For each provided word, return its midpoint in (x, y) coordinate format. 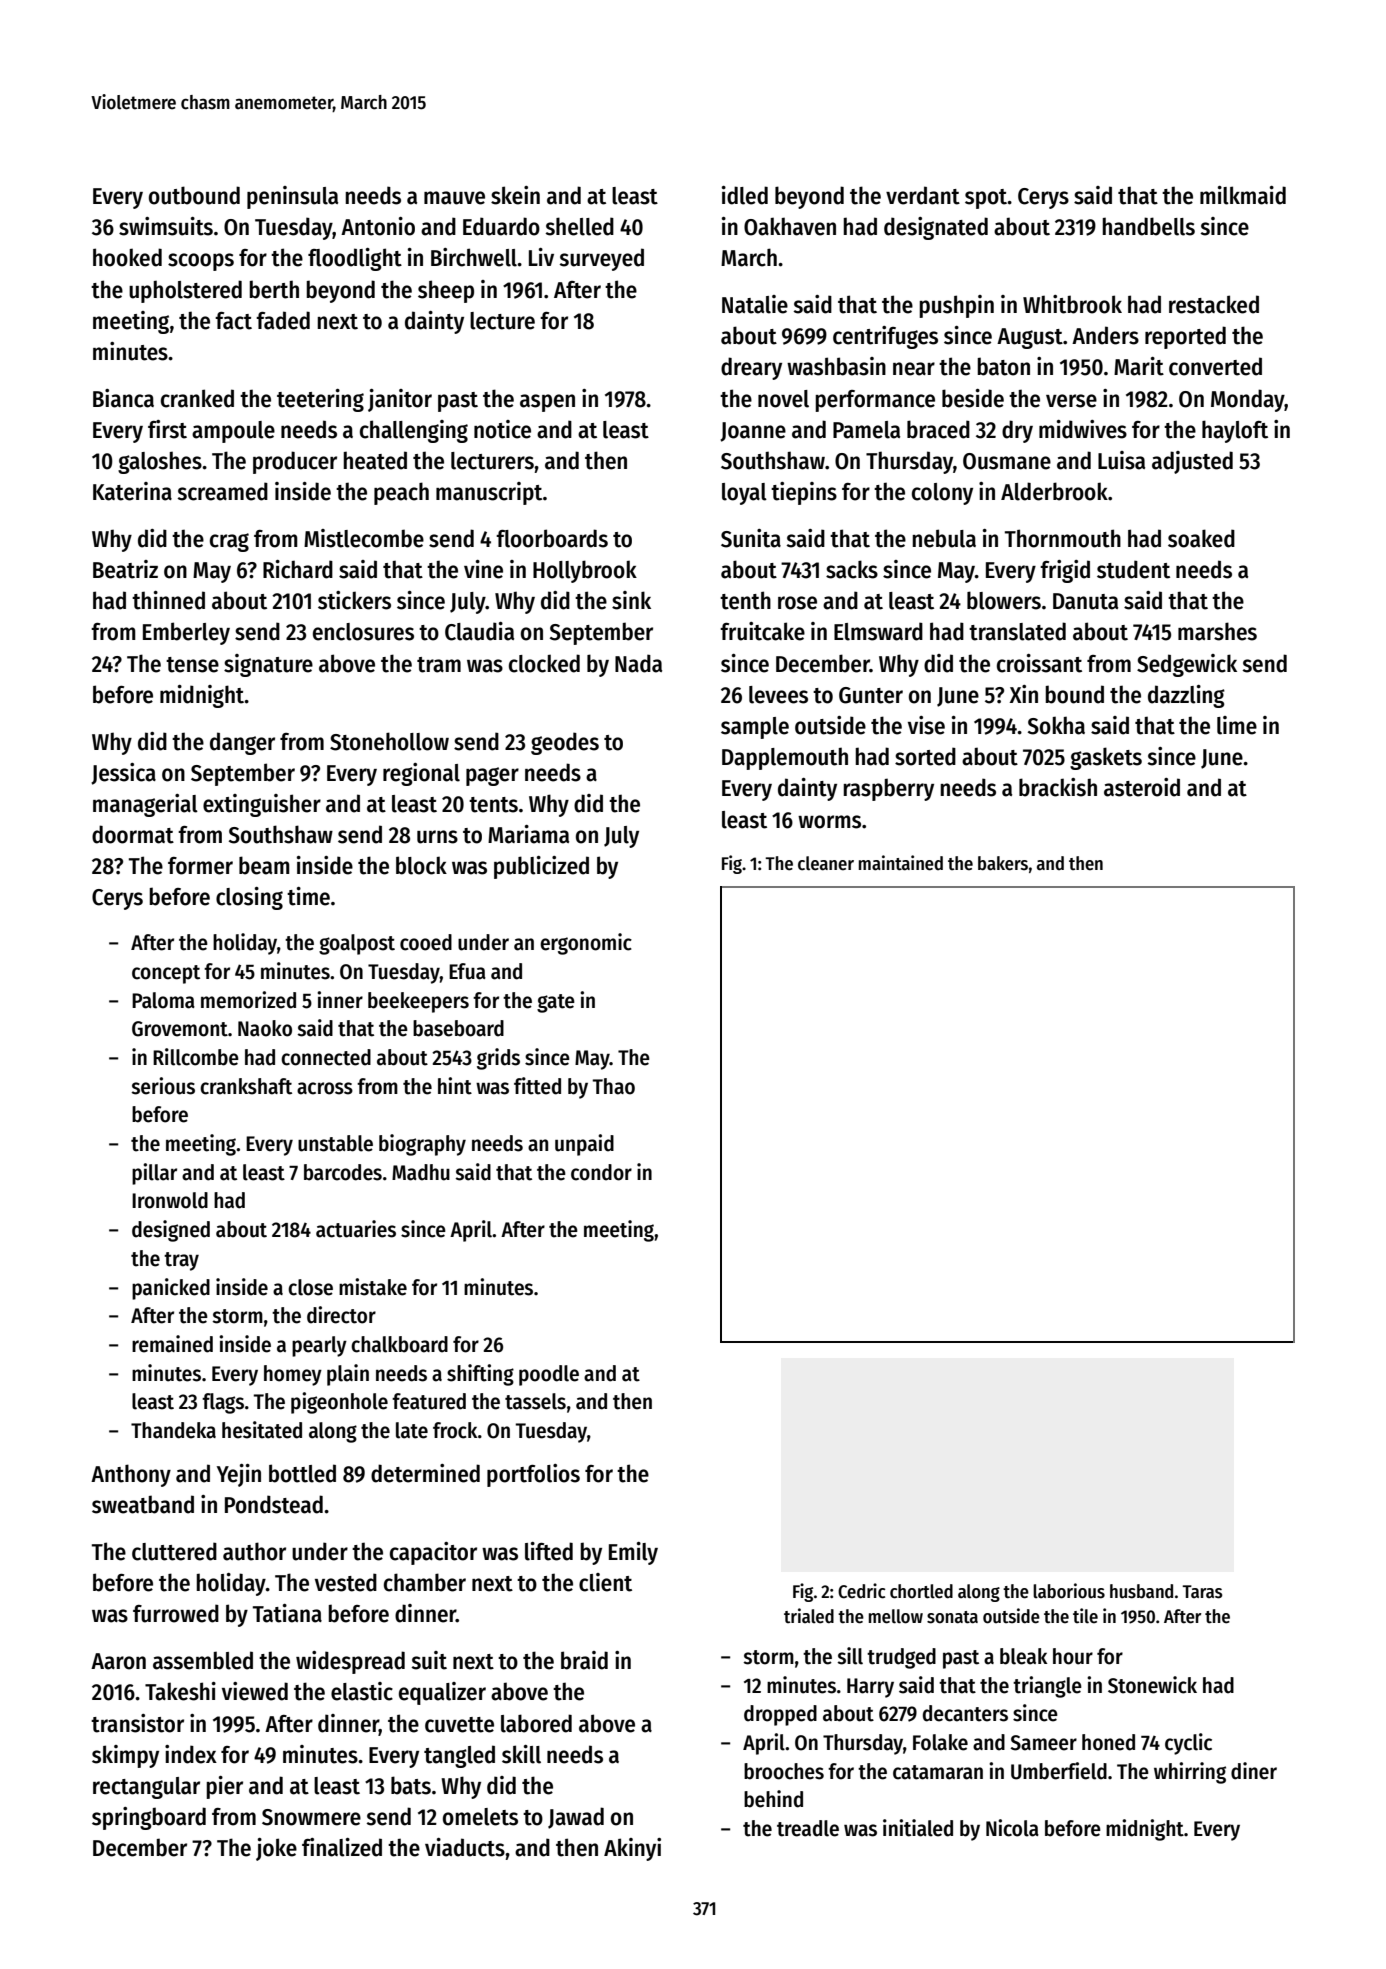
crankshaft (246, 1086)
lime (1237, 725)
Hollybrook (585, 571)
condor (601, 1172)
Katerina (132, 491)
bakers (1003, 863)
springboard (149, 1818)
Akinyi (632, 1849)
